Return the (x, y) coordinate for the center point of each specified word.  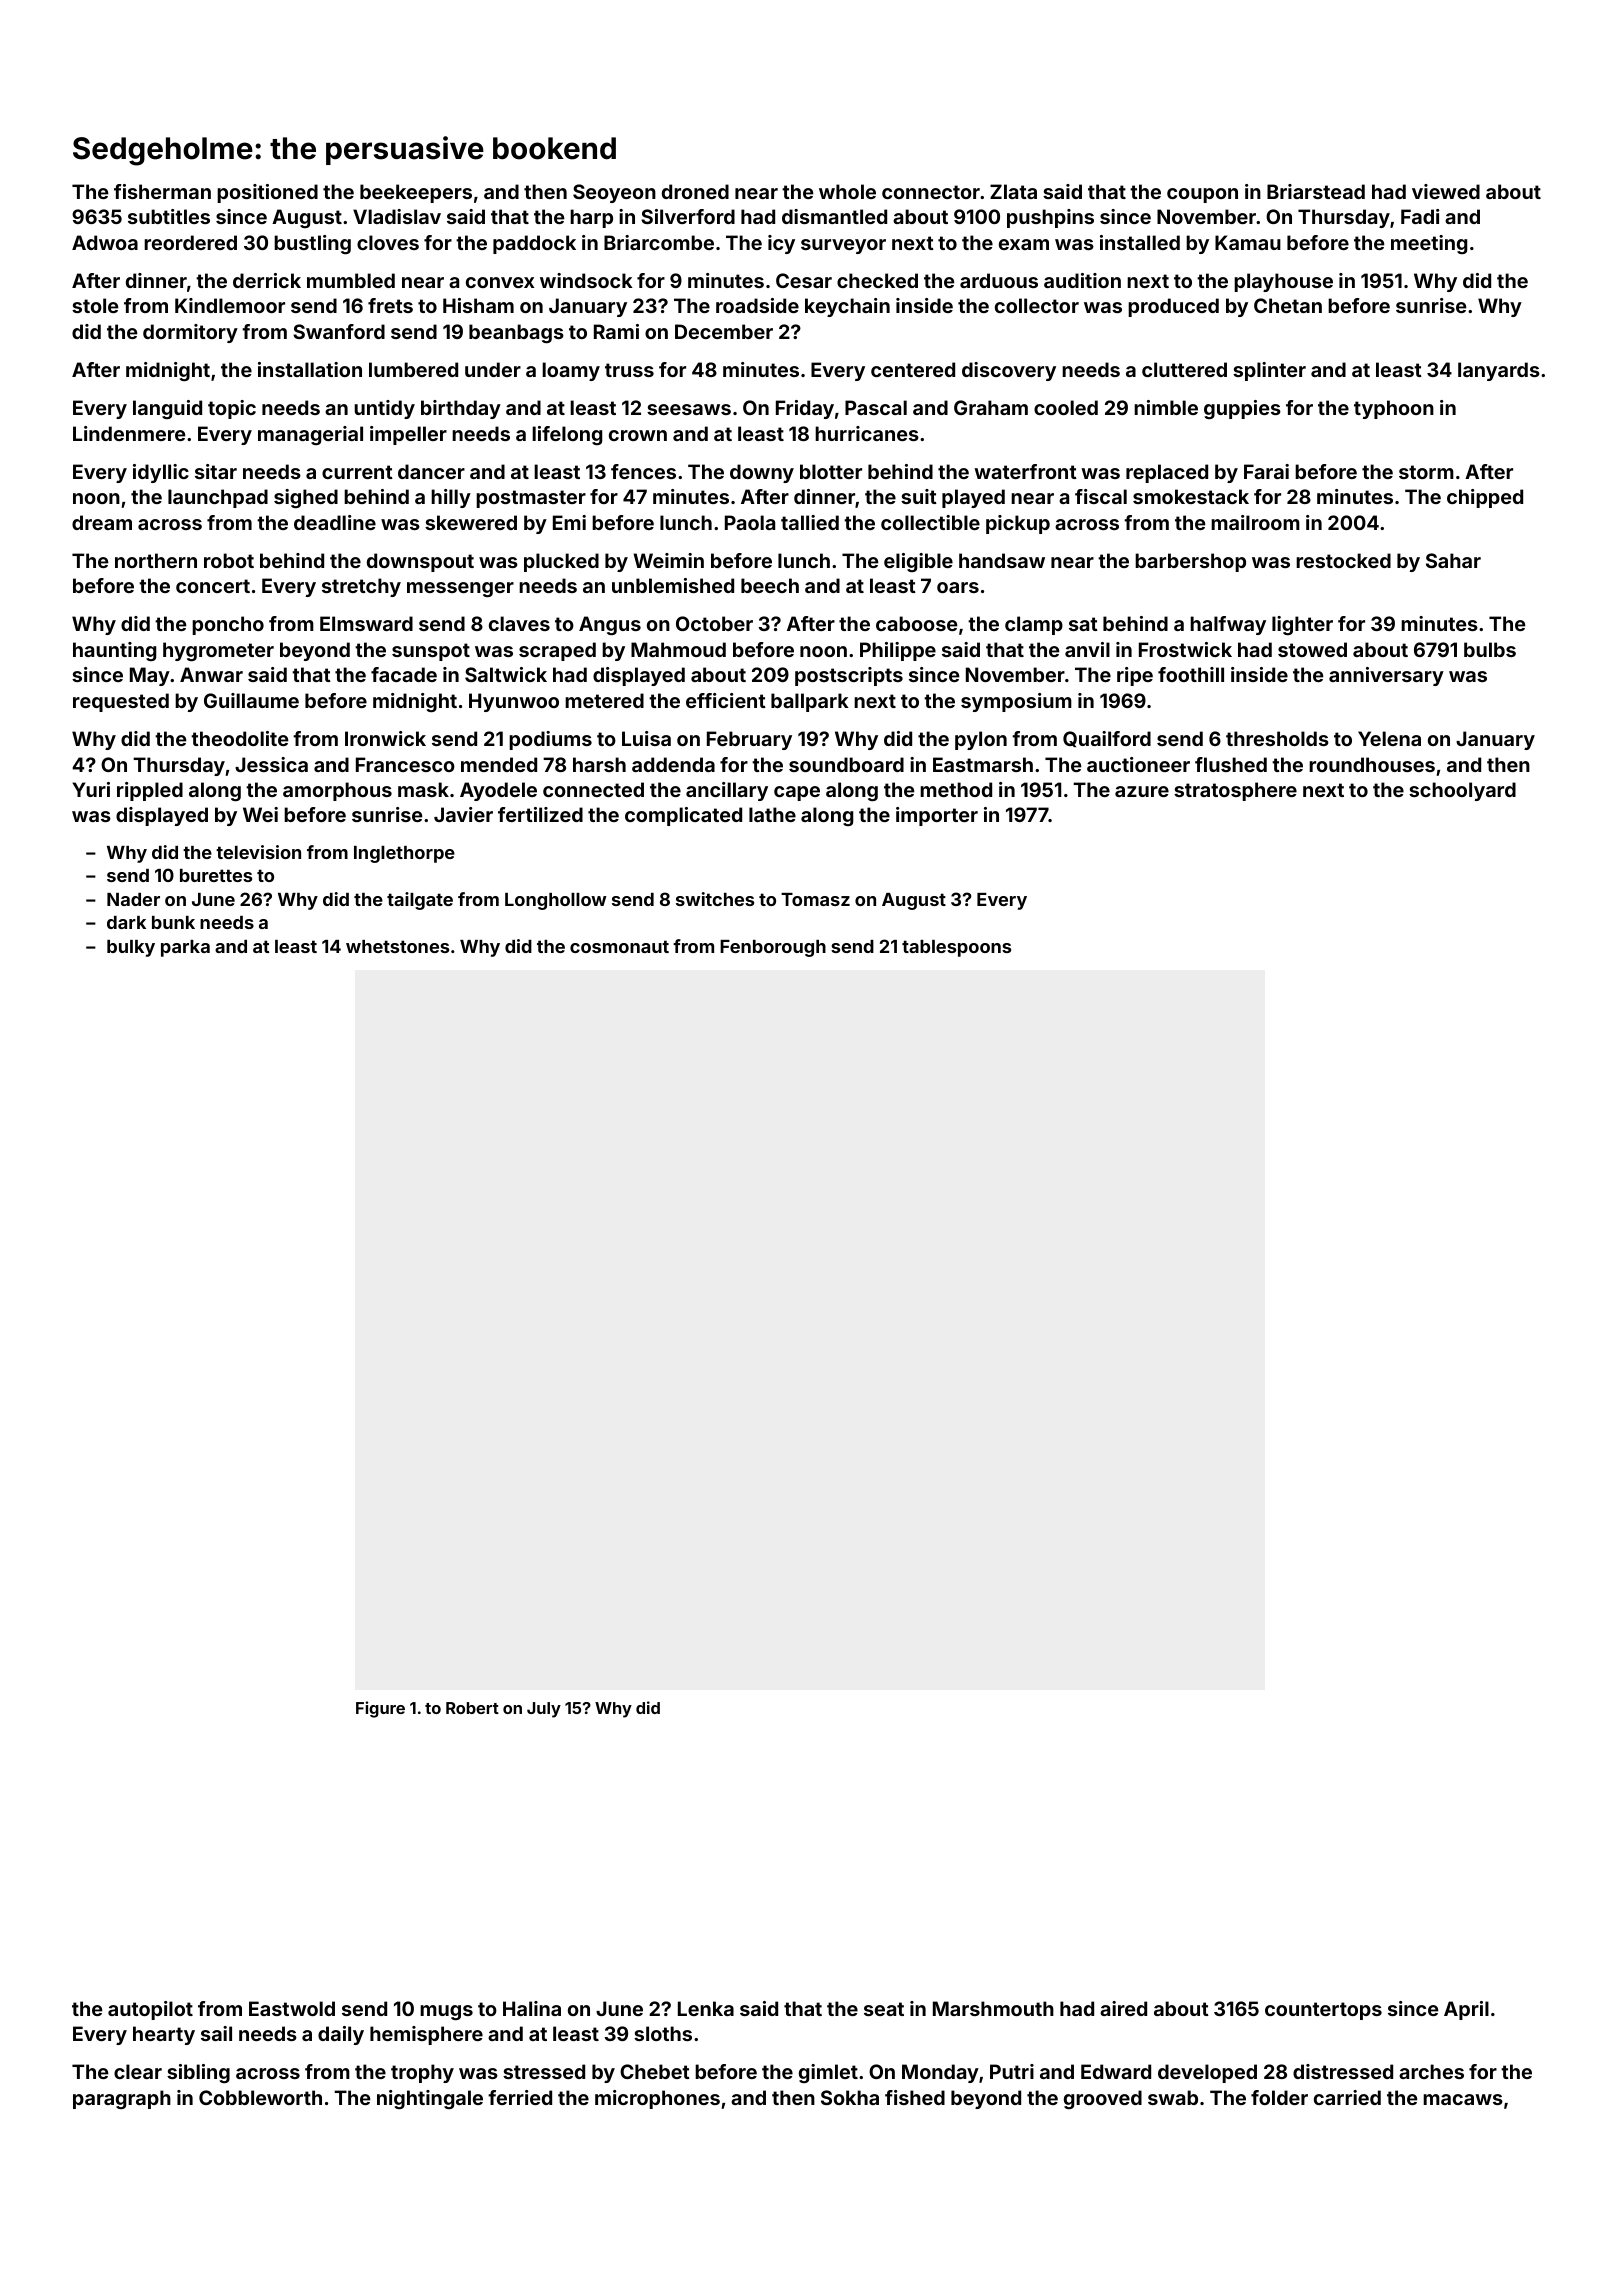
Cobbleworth (260, 2097)
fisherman (162, 191)
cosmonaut (619, 946)
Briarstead (1316, 191)
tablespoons (956, 948)
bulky (131, 948)
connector (931, 192)
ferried (520, 2097)
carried (1347, 2097)
